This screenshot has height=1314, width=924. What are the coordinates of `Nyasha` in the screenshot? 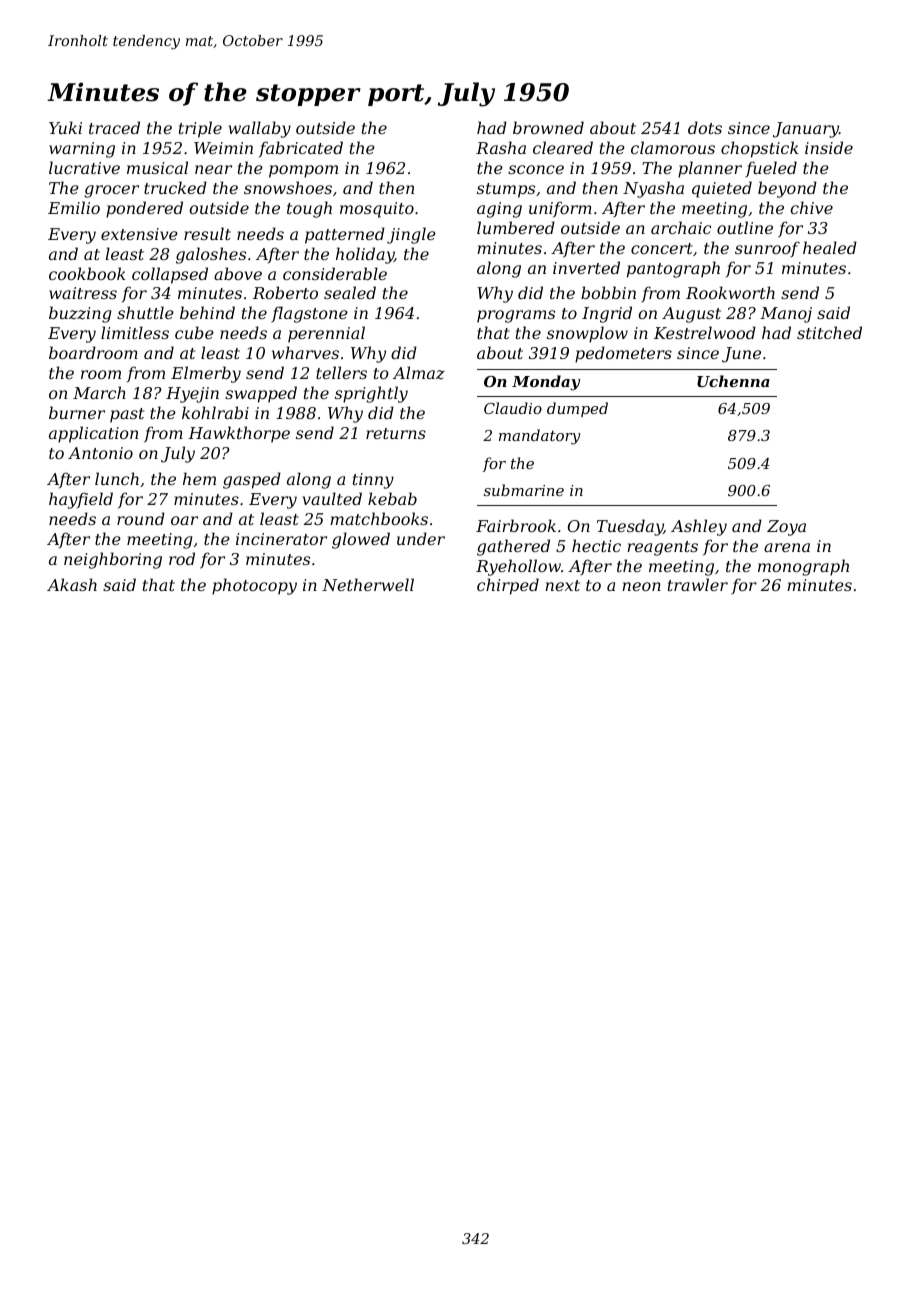 It's located at (653, 189).
